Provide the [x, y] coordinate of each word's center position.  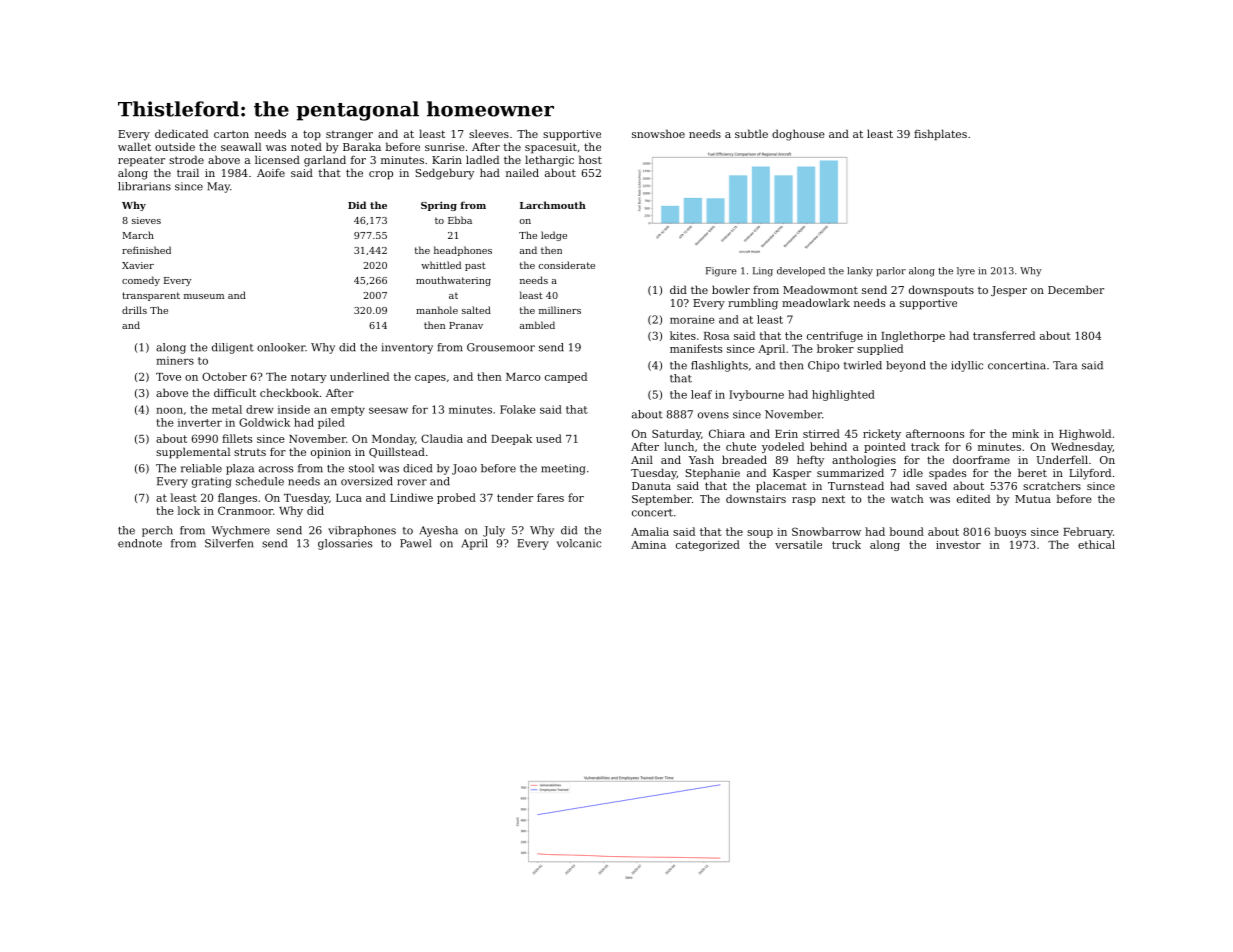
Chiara [727, 433]
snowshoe [658, 133]
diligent [233, 348]
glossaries [345, 544]
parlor [891, 271]
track [925, 446]
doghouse [798, 135]
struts [250, 452]
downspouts [941, 291]
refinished [146, 250]
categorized [708, 545]
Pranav [466, 325]
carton [231, 134]
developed [801, 271]
